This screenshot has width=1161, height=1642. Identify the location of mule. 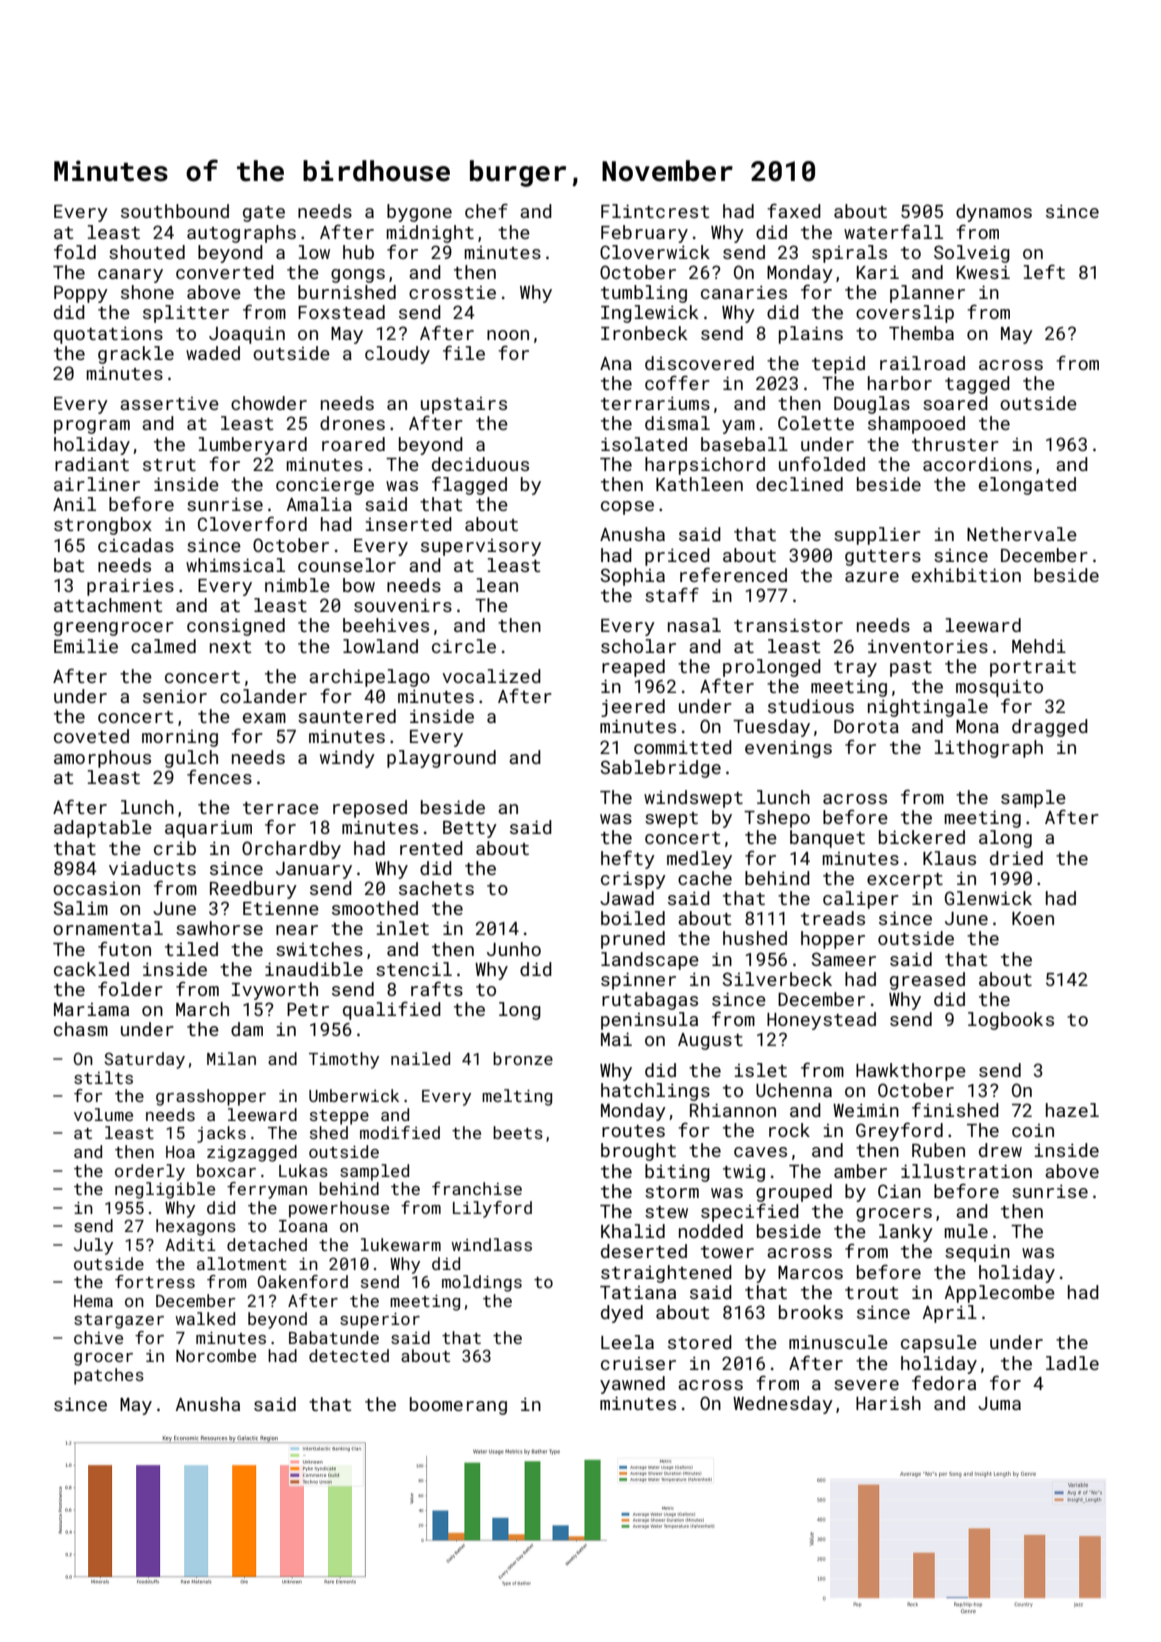
(966, 1231).
